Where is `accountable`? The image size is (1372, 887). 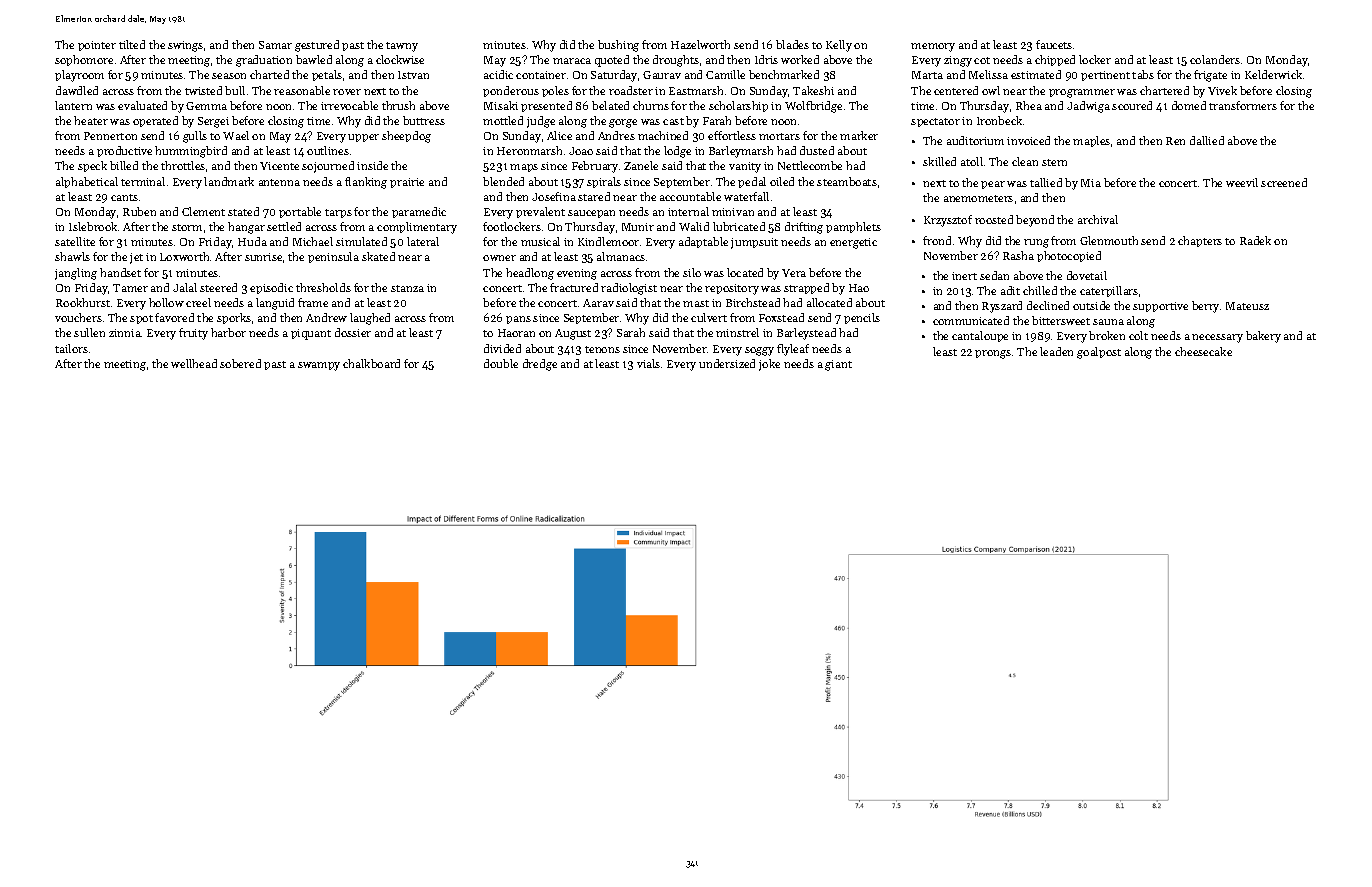 accountable is located at coordinates (690, 196).
